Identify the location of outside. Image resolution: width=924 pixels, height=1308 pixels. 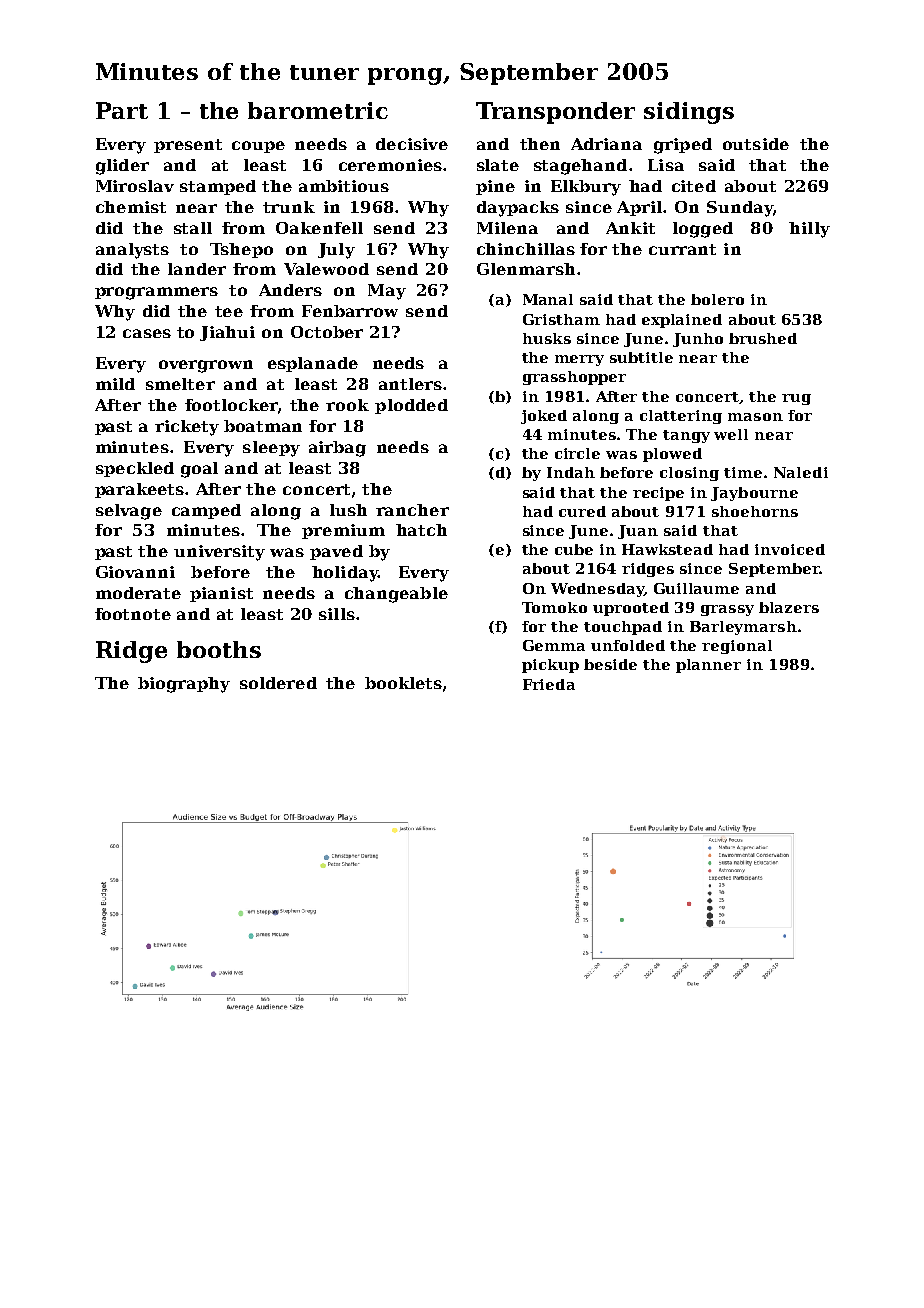
(756, 144).
